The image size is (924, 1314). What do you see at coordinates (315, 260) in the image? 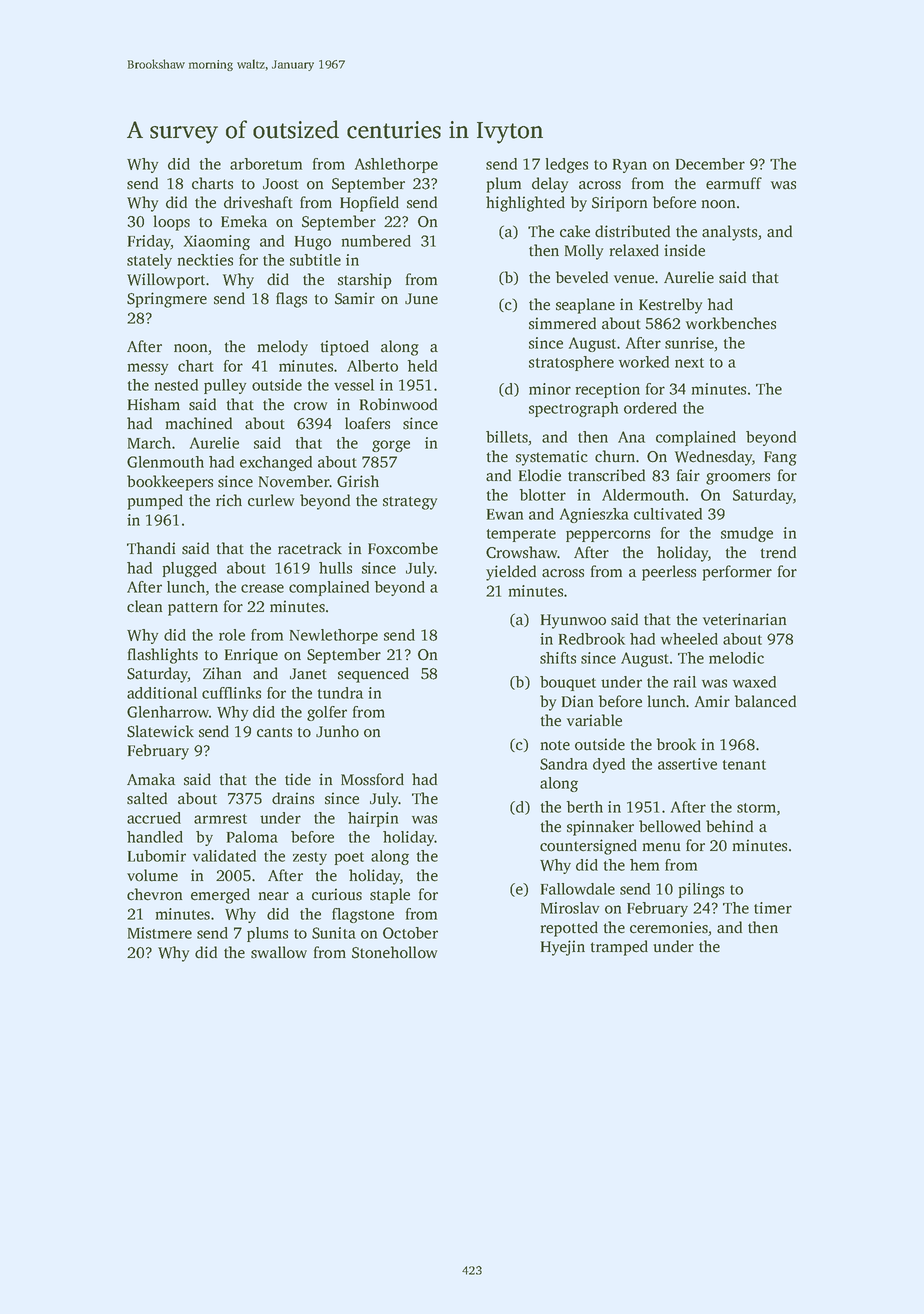
I see `subtitle` at bounding box center [315, 260].
